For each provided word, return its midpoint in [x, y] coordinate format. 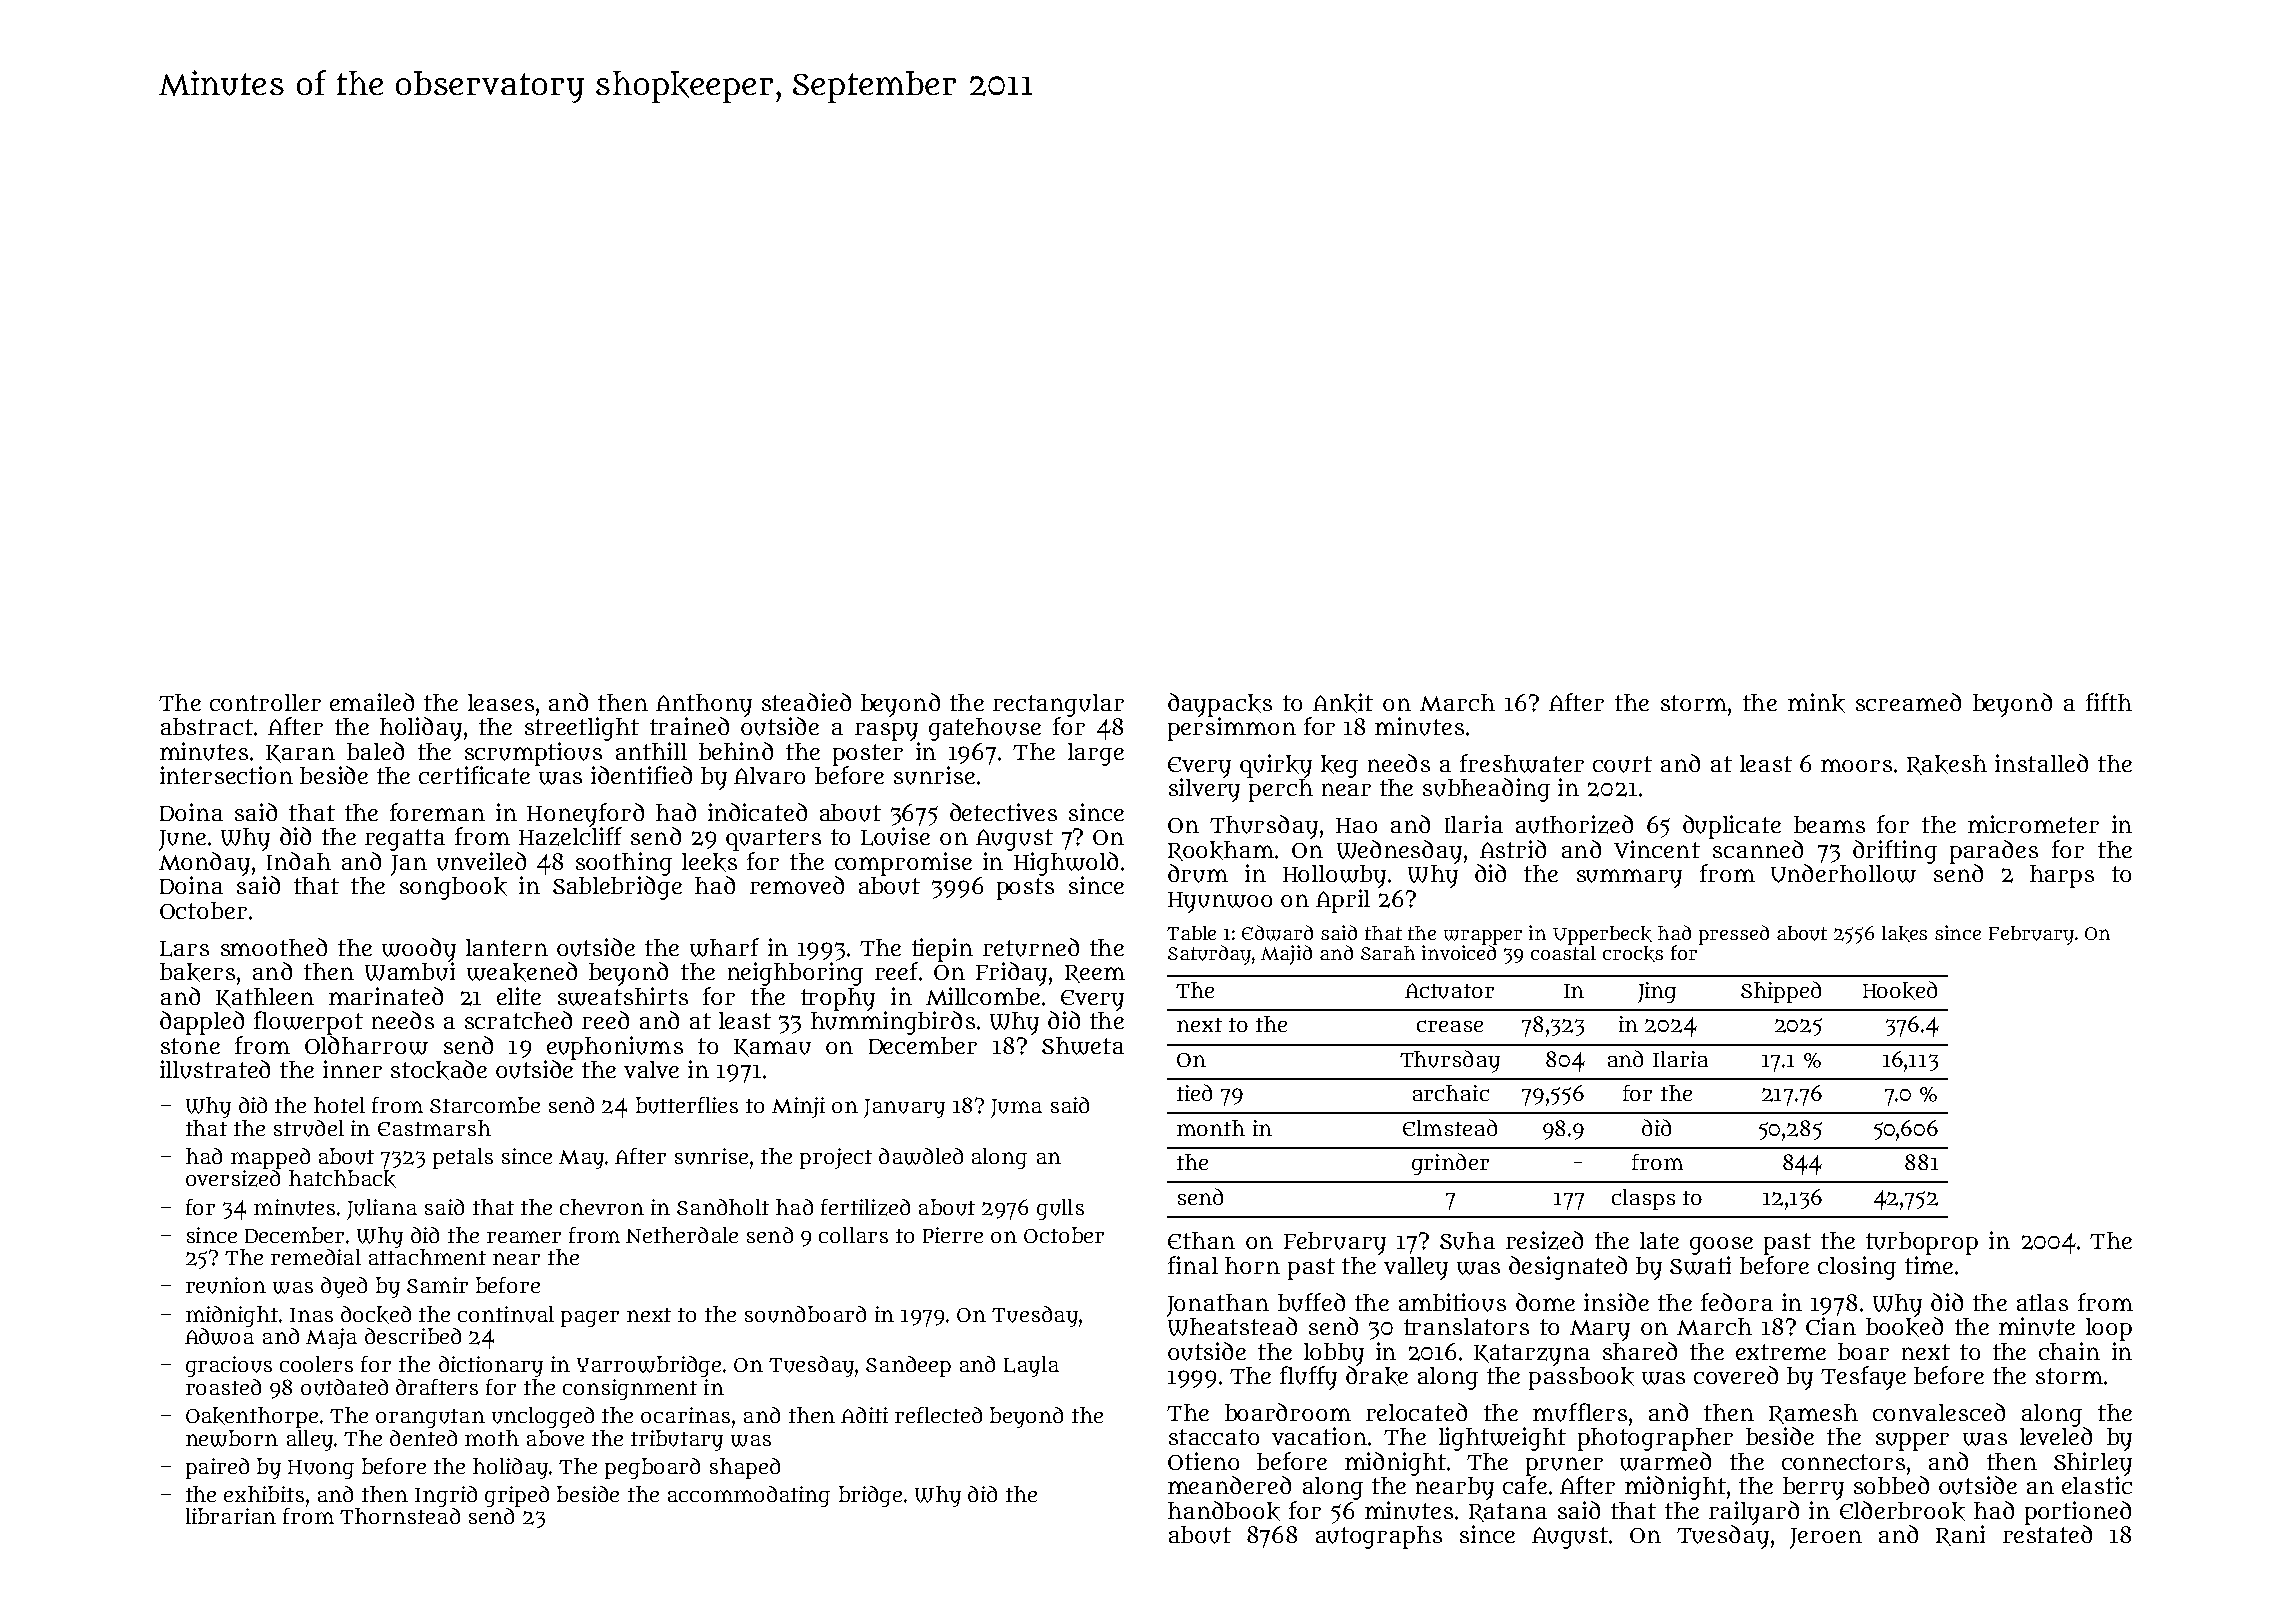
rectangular [1058, 705]
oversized [233, 1178]
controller [265, 702]
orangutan [430, 1418]
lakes [1904, 934]
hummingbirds [893, 1023]
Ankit [1343, 703]
